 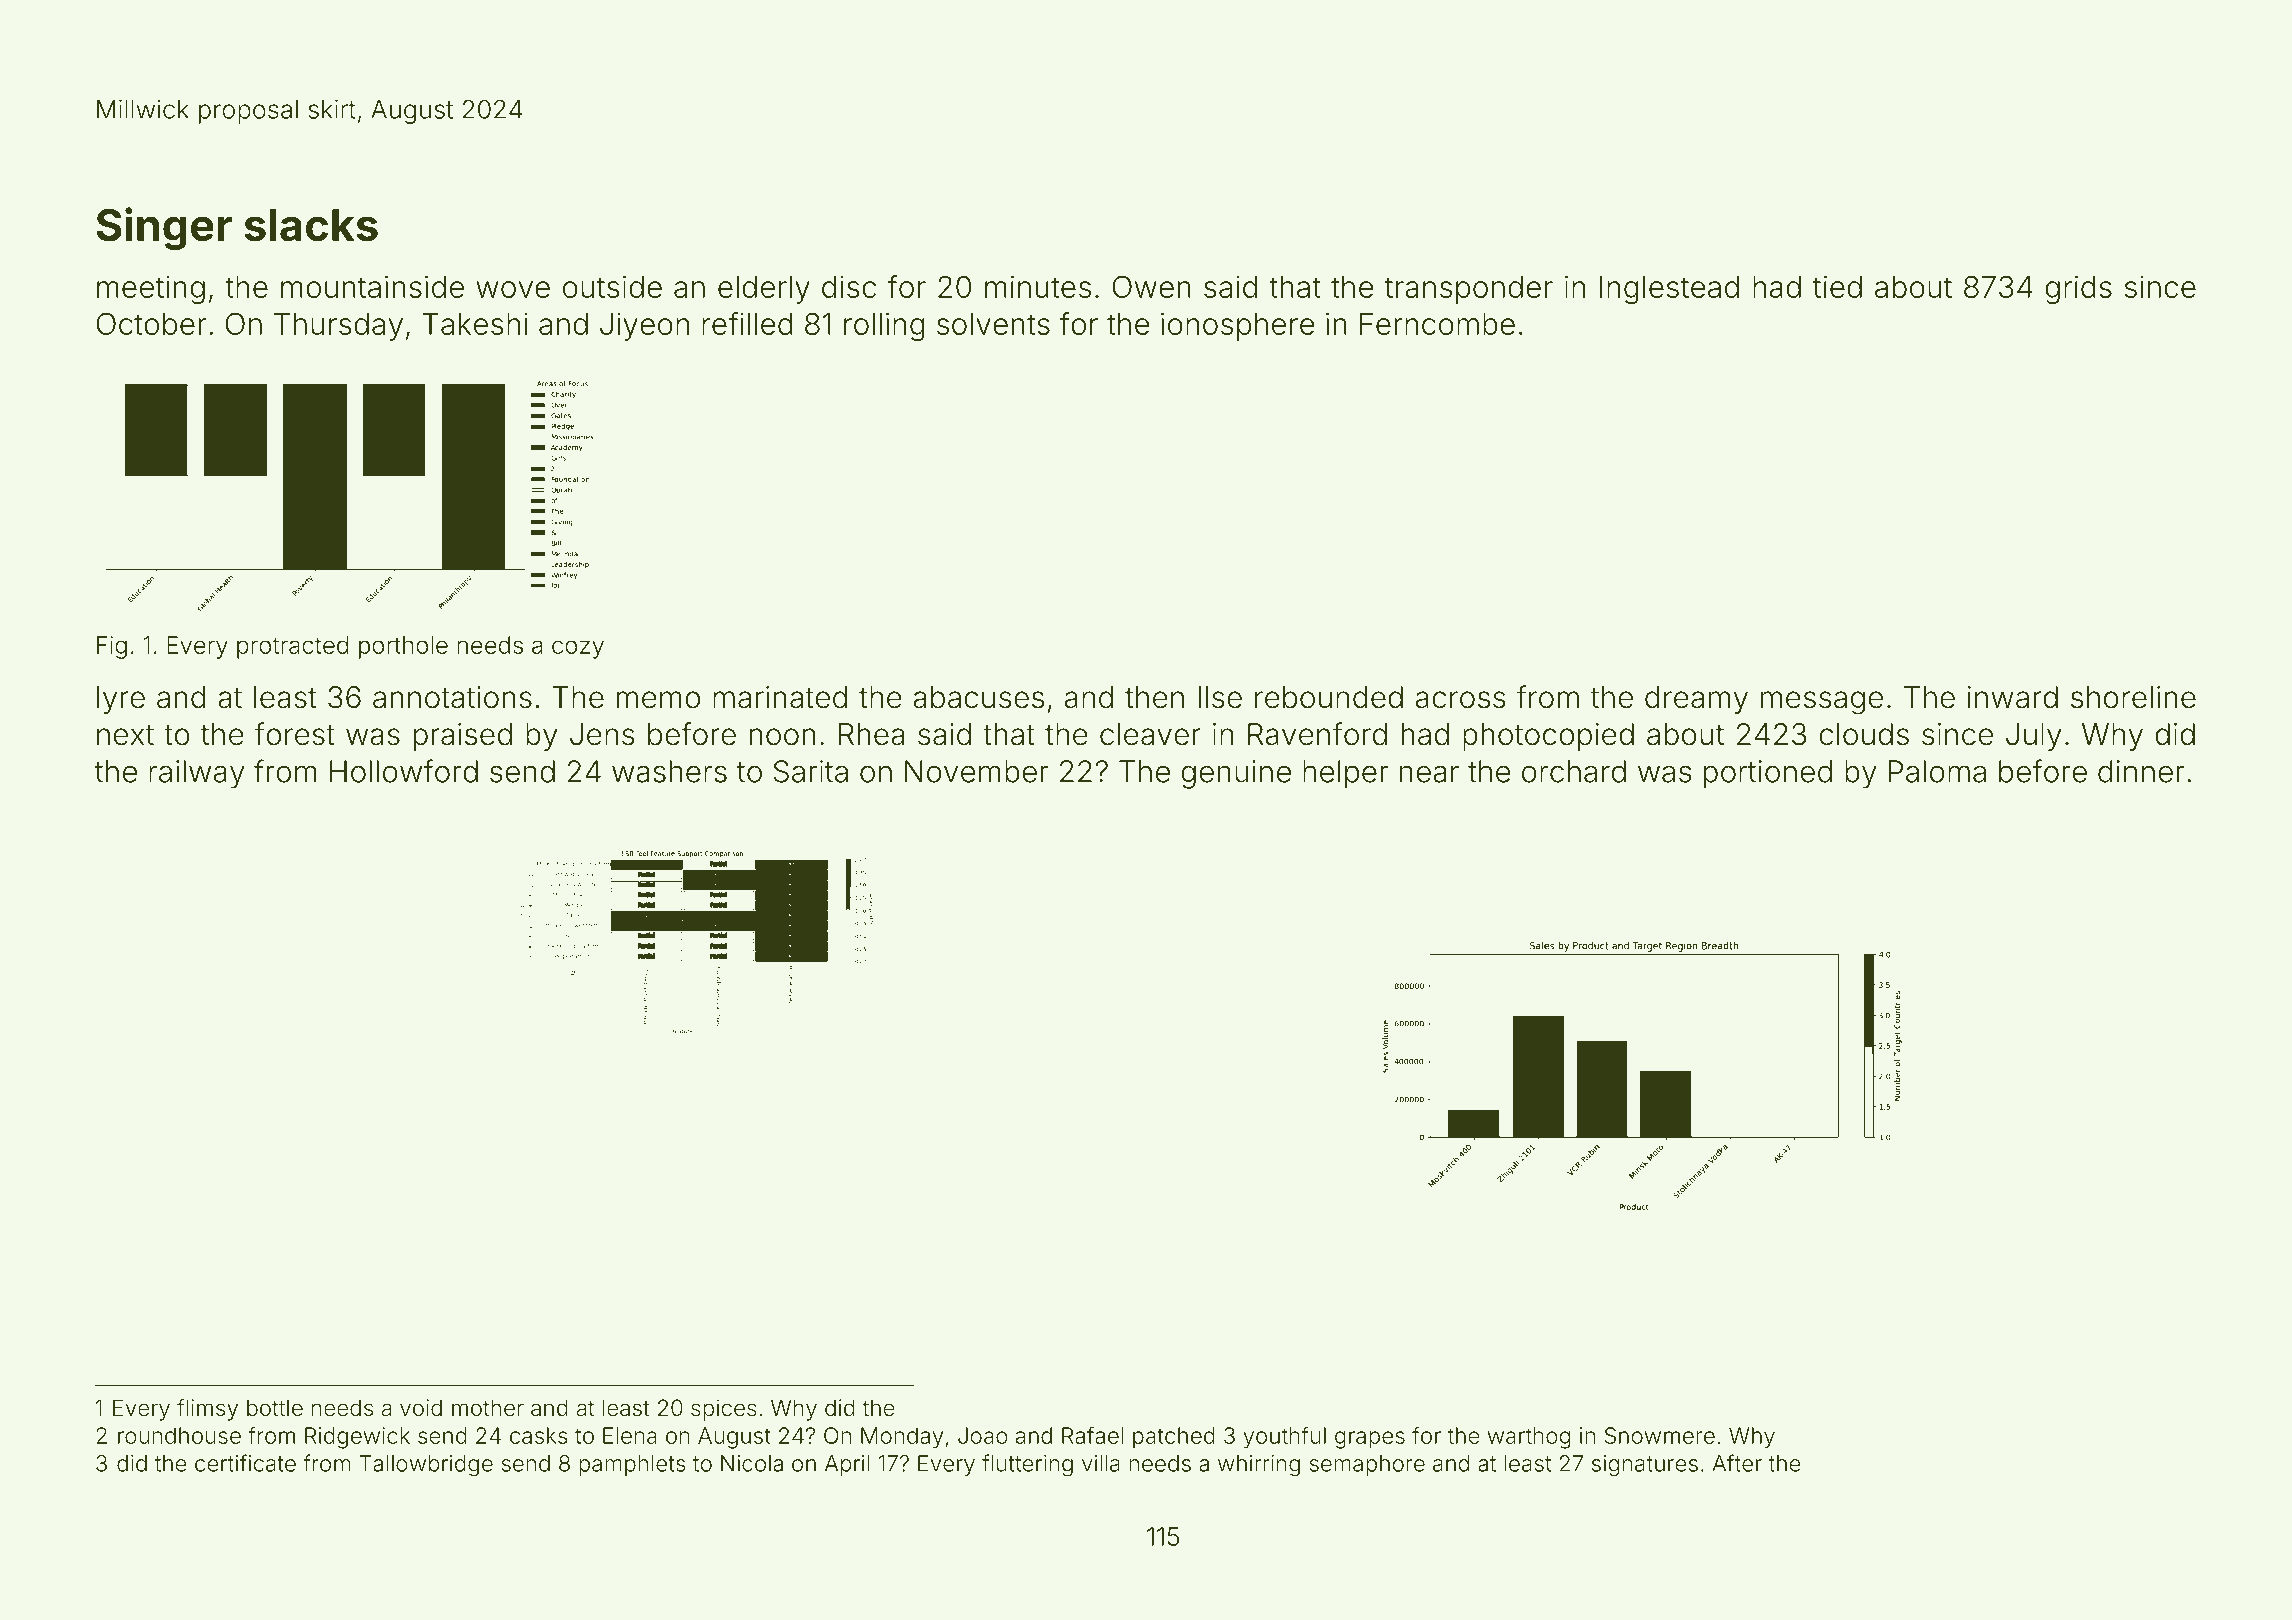 What do you see at coordinates (1437, 324) in the screenshot?
I see `Ferncombe` at bounding box center [1437, 324].
